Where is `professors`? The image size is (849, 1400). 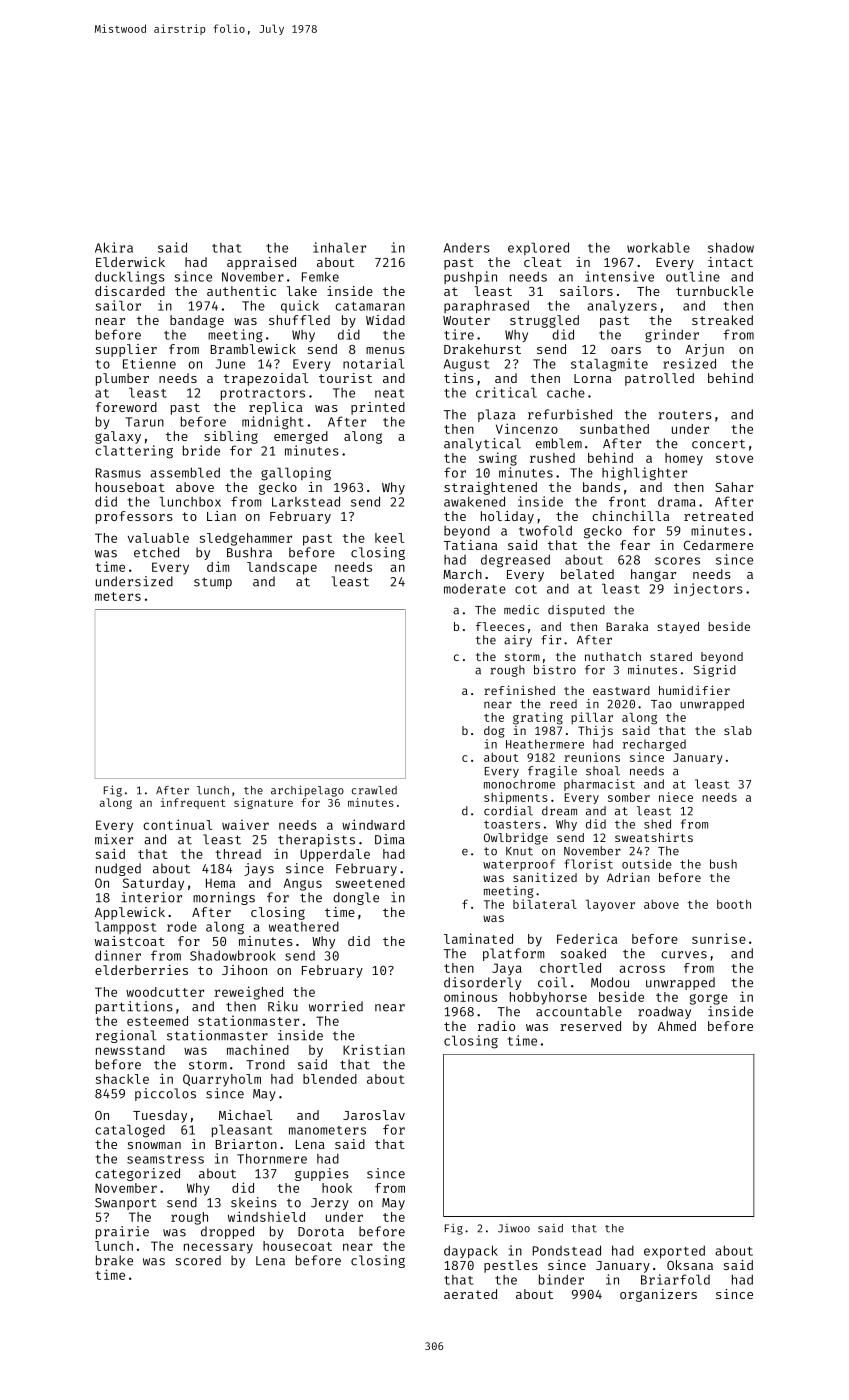 professors is located at coordinates (134, 517).
